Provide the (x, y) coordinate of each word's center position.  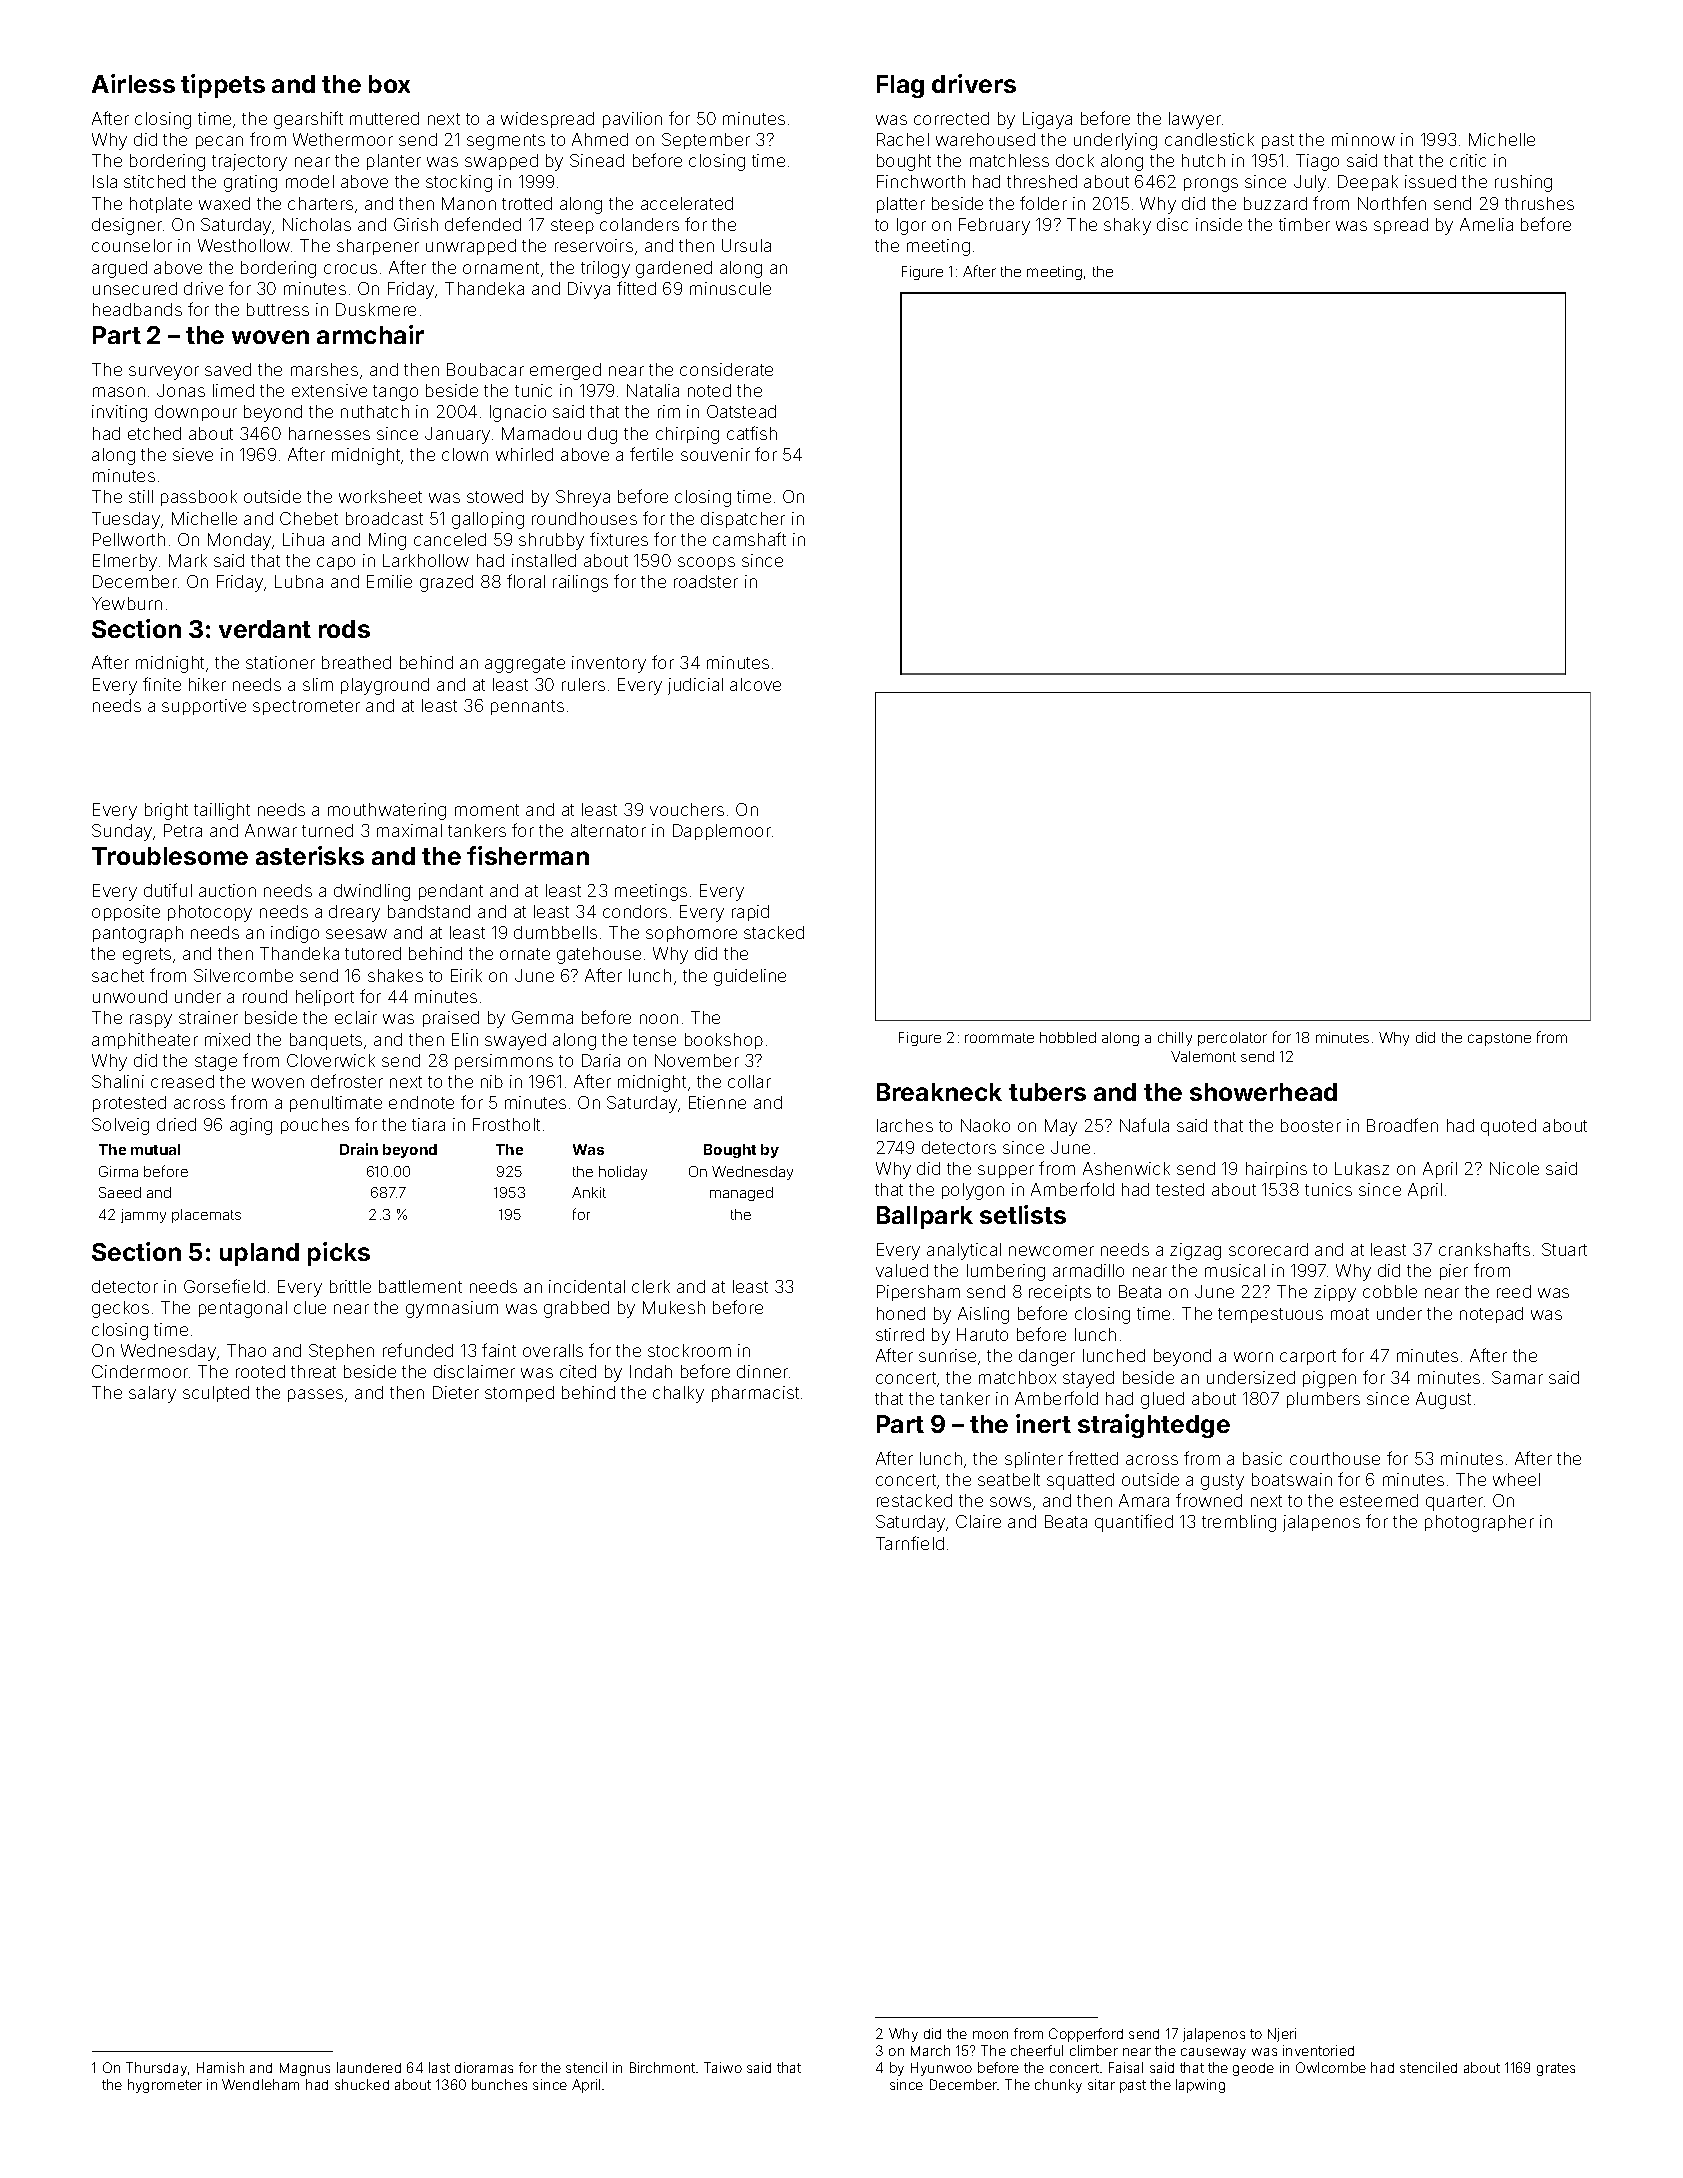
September (706, 141)
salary (152, 1394)
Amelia (1486, 224)
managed (741, 1194)
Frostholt (506, 1124)
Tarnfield (910, 1543)
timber (1304, 224)
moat (1350, 1314)
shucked (362, 2084)
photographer (1479, 1523)
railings (580, 583)
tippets (223, 86)
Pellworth (129, 539)
